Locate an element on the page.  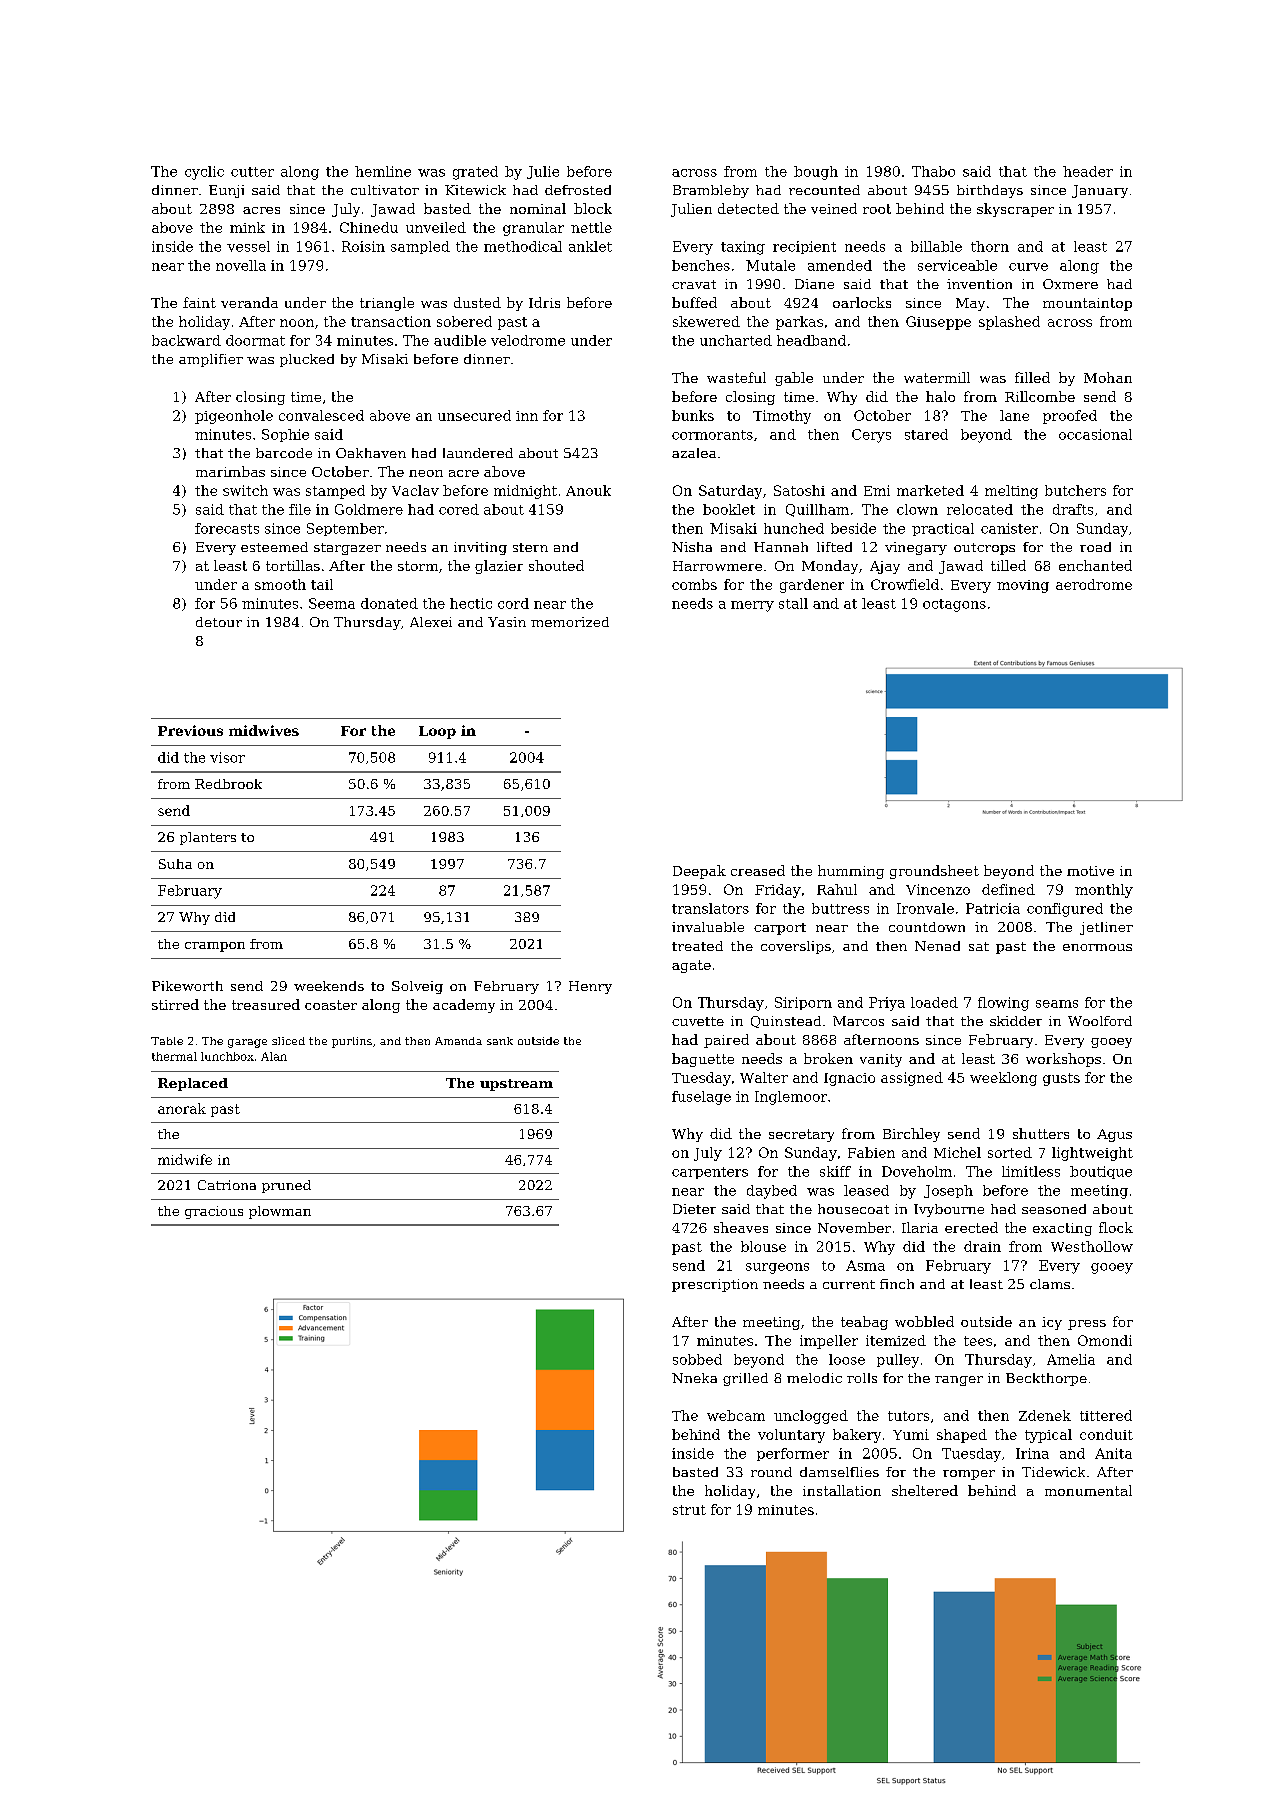
fuselage is located at coordinates (701, 1098).
